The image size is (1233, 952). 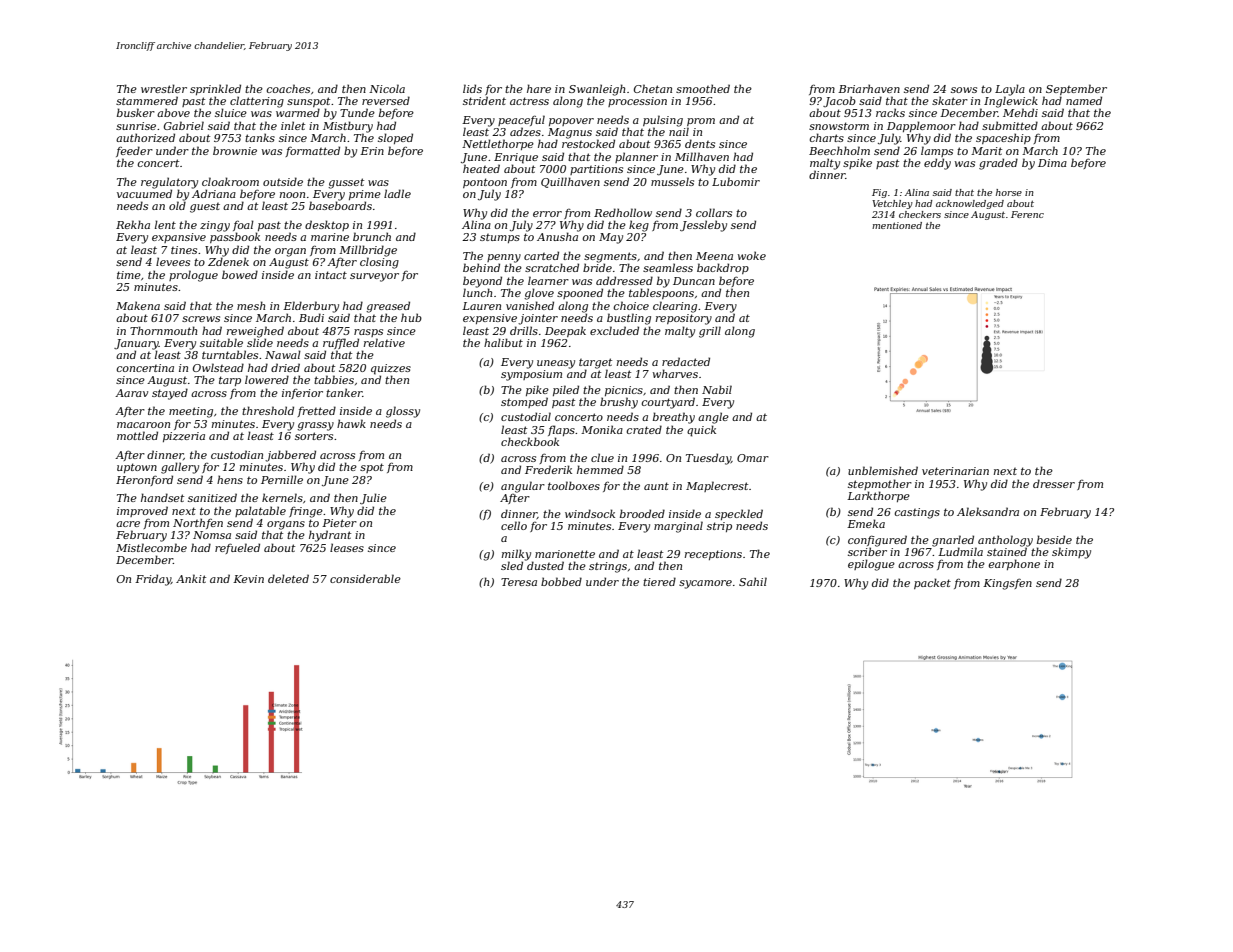 I want to click on epilogue, so click(x=871, y=565).
